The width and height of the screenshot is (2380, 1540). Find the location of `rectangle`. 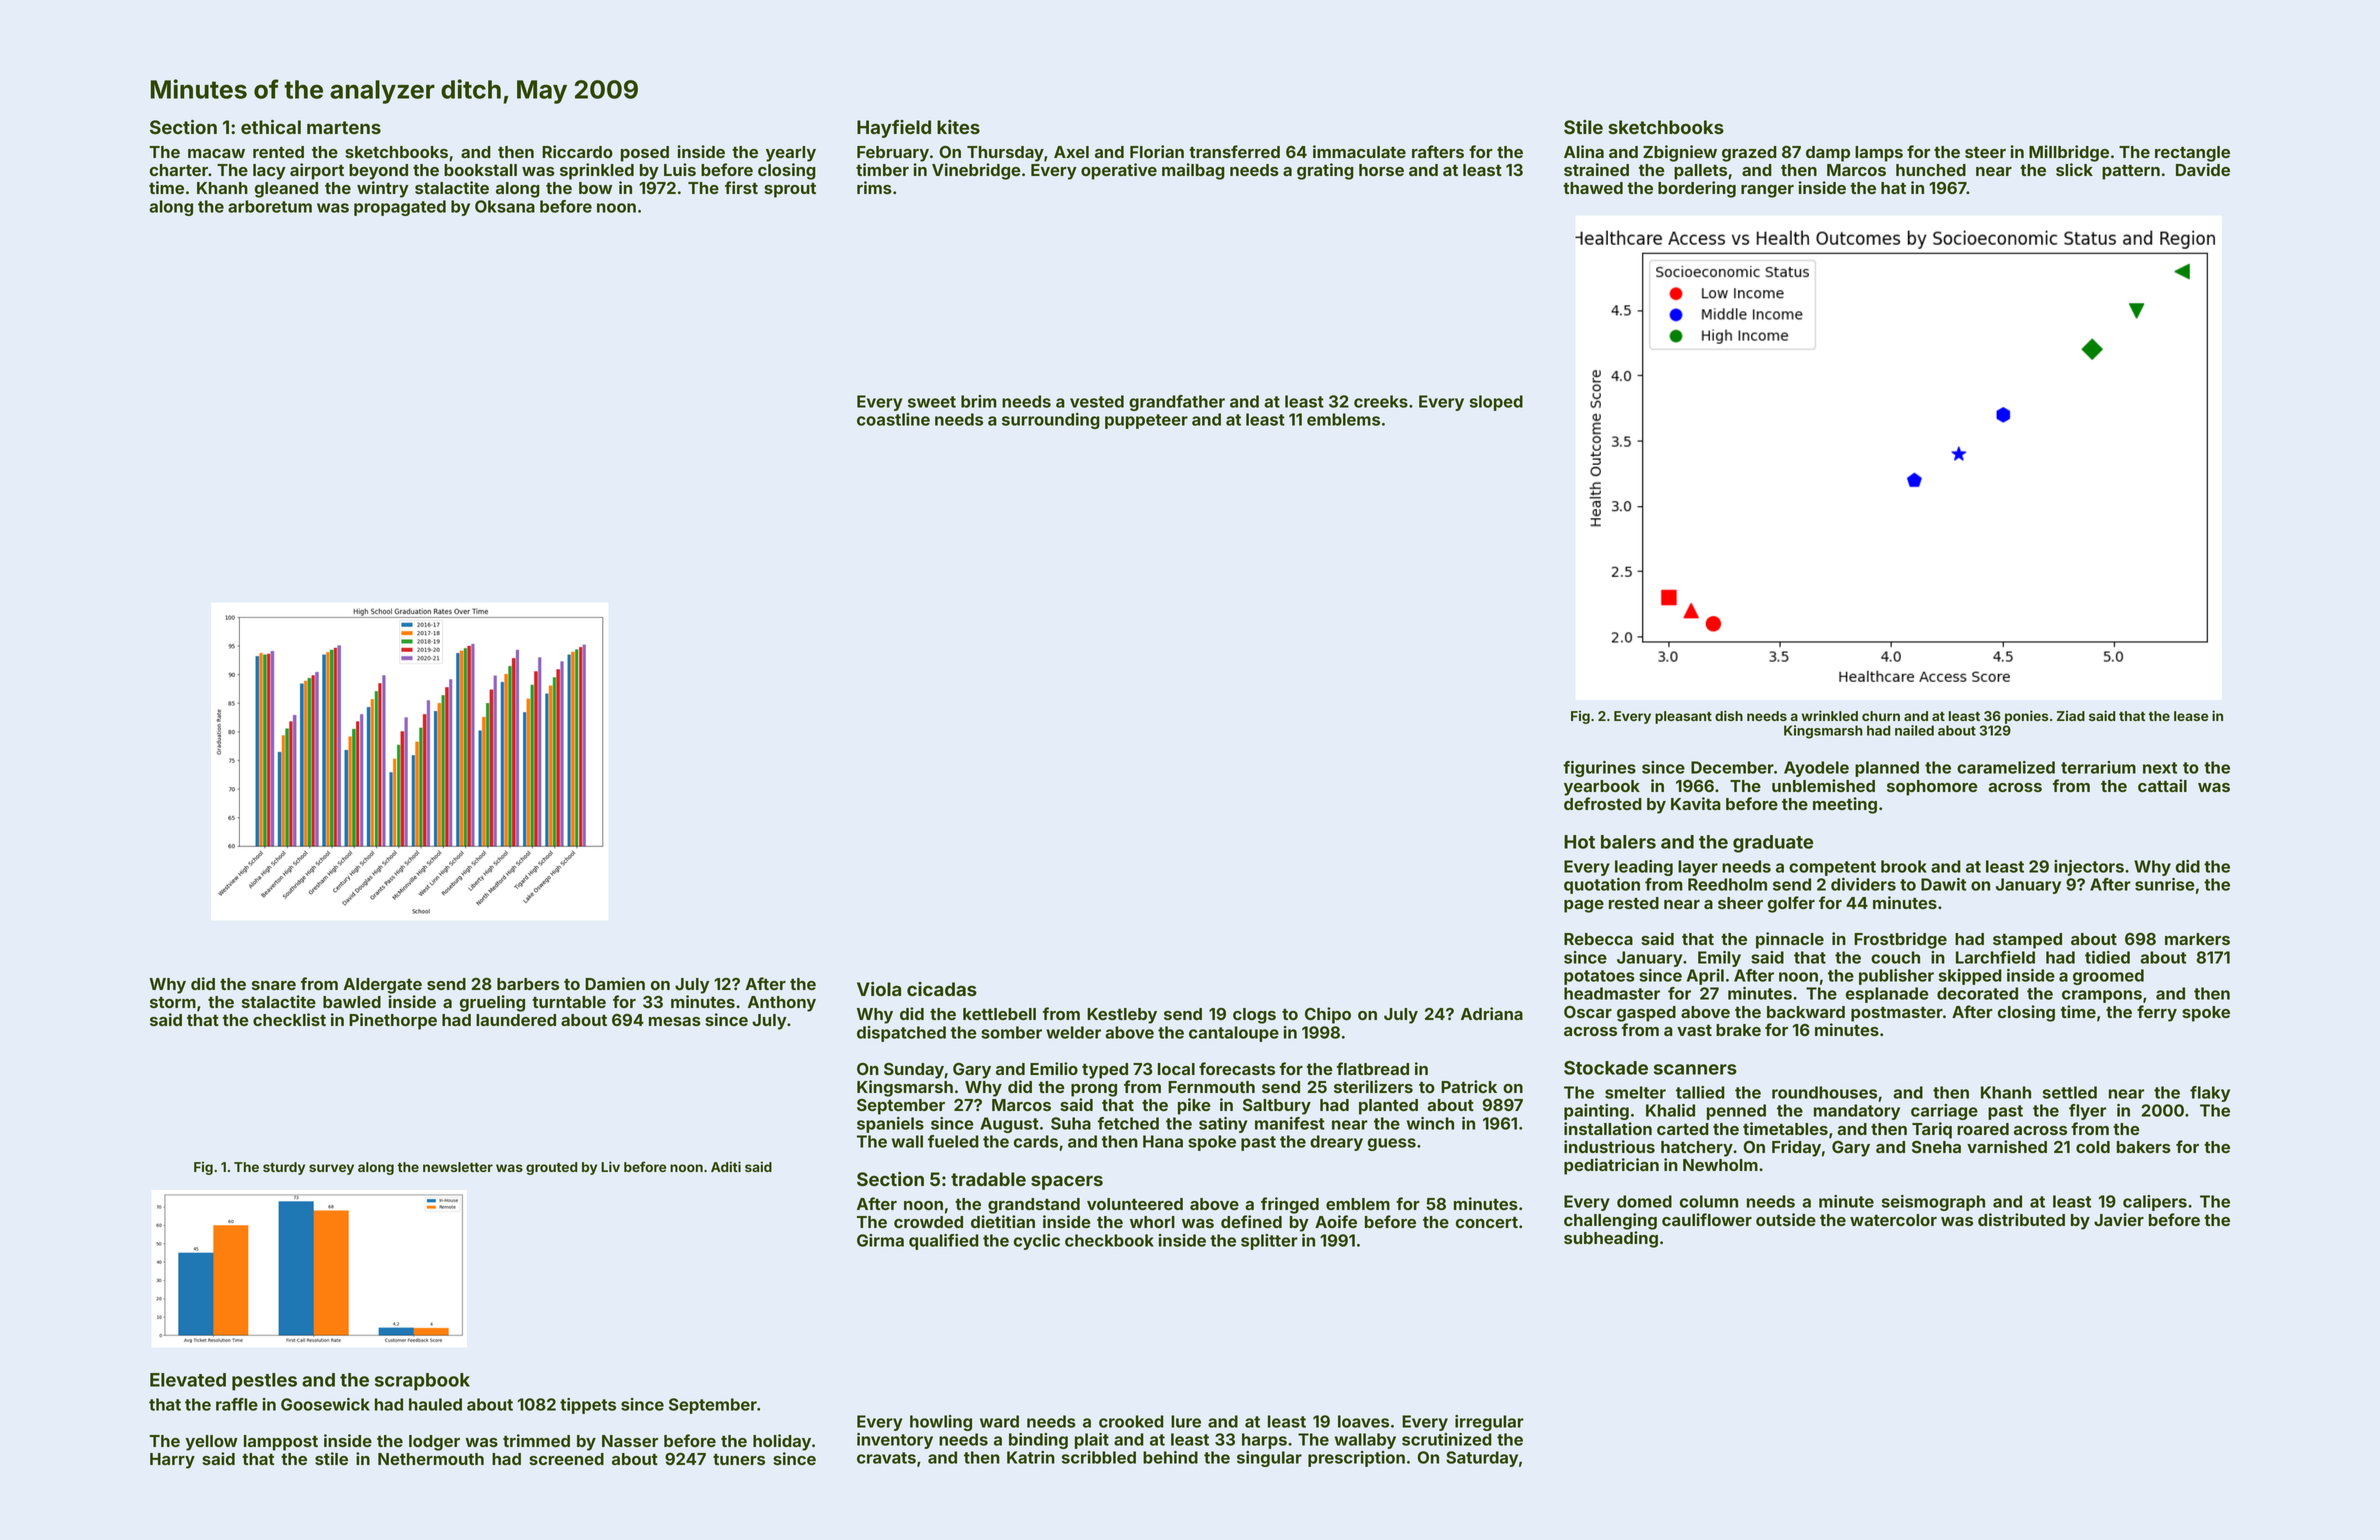

rectangle is located at coordinates (2192, 154).
